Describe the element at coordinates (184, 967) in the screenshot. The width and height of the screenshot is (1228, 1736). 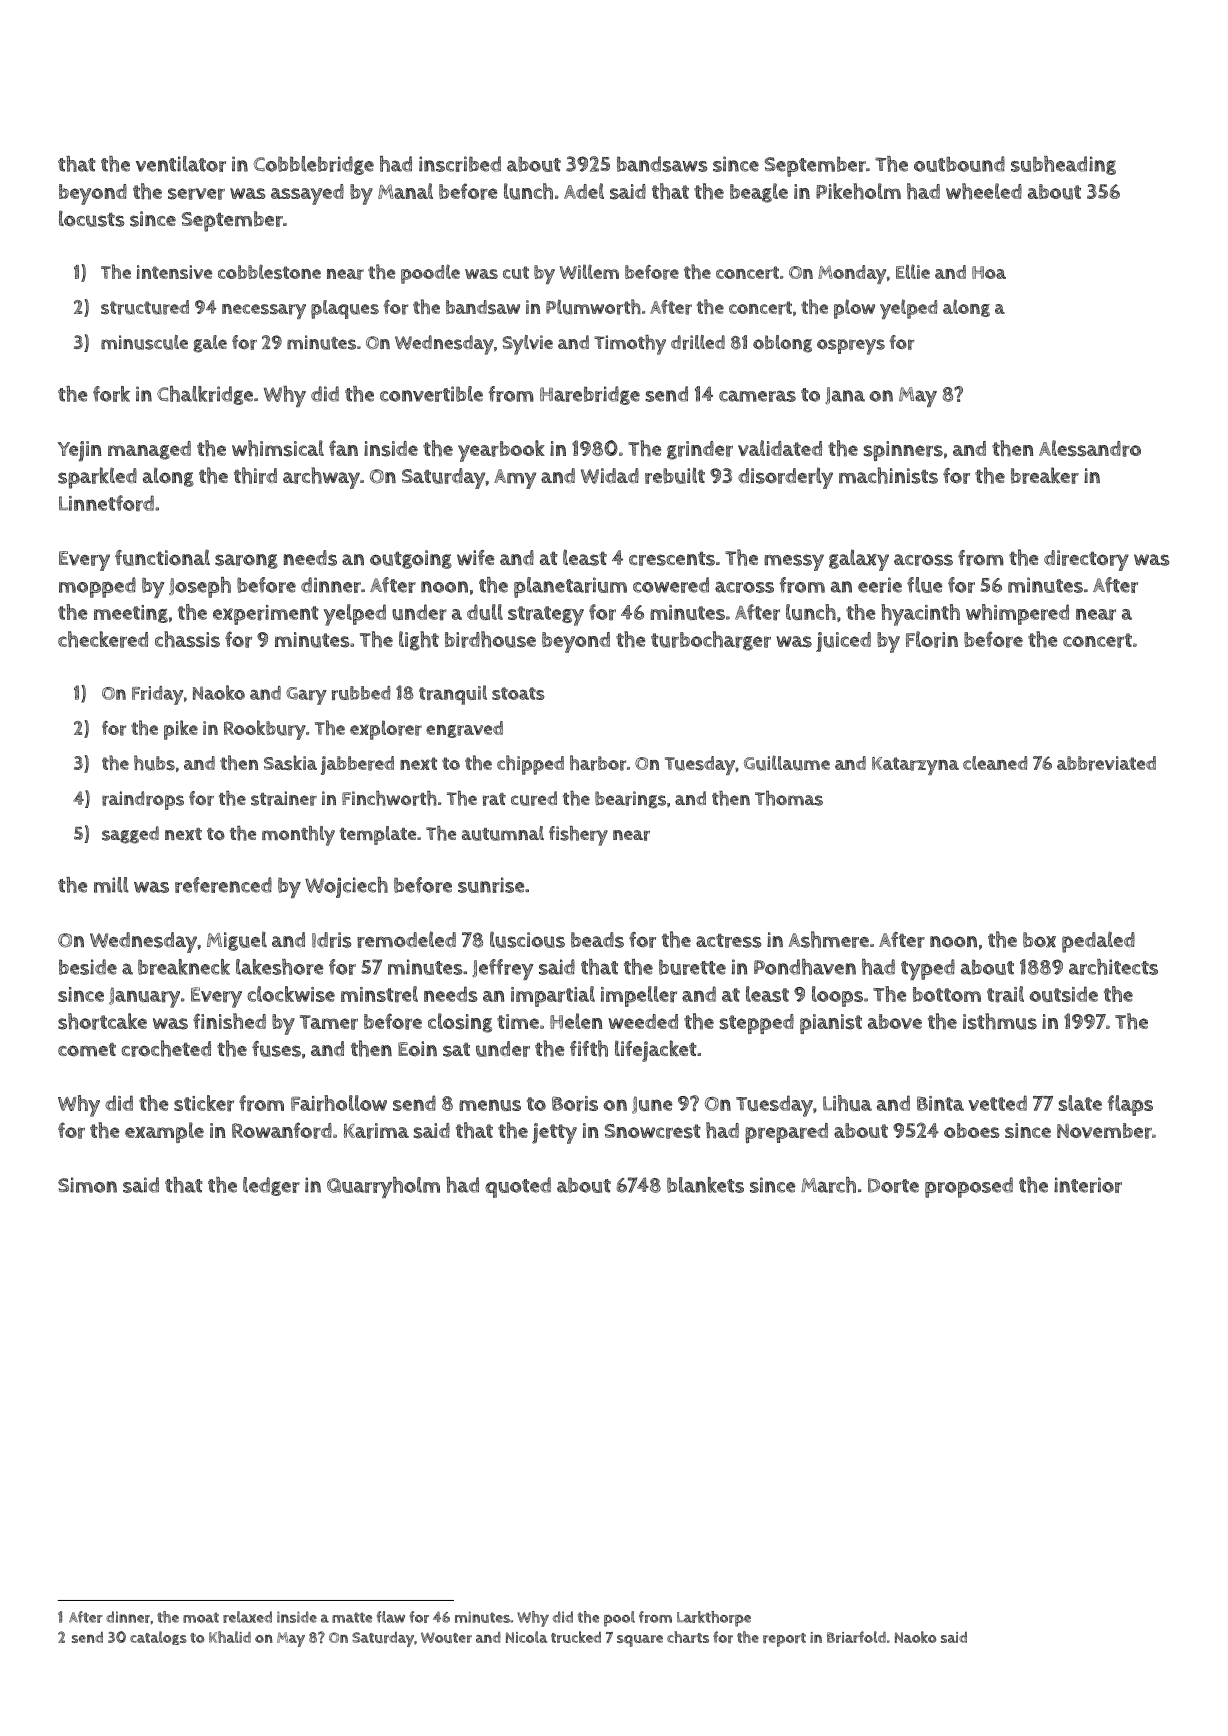
I see `breakneck` at that location.
